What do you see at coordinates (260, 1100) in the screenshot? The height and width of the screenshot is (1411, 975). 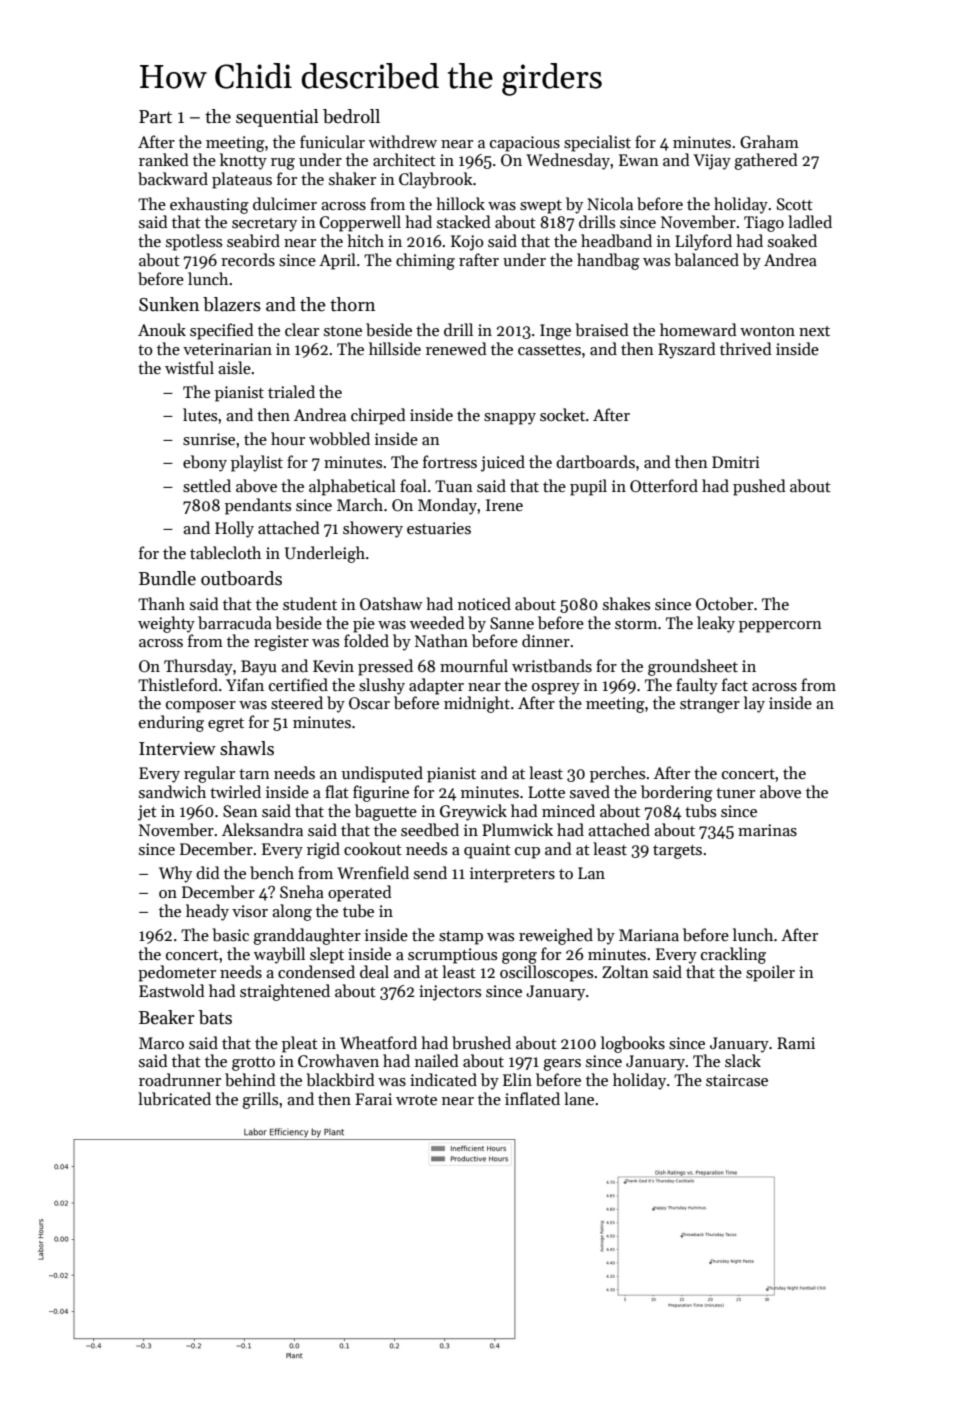 I see `grills` at bounding box center [260, 1100].
